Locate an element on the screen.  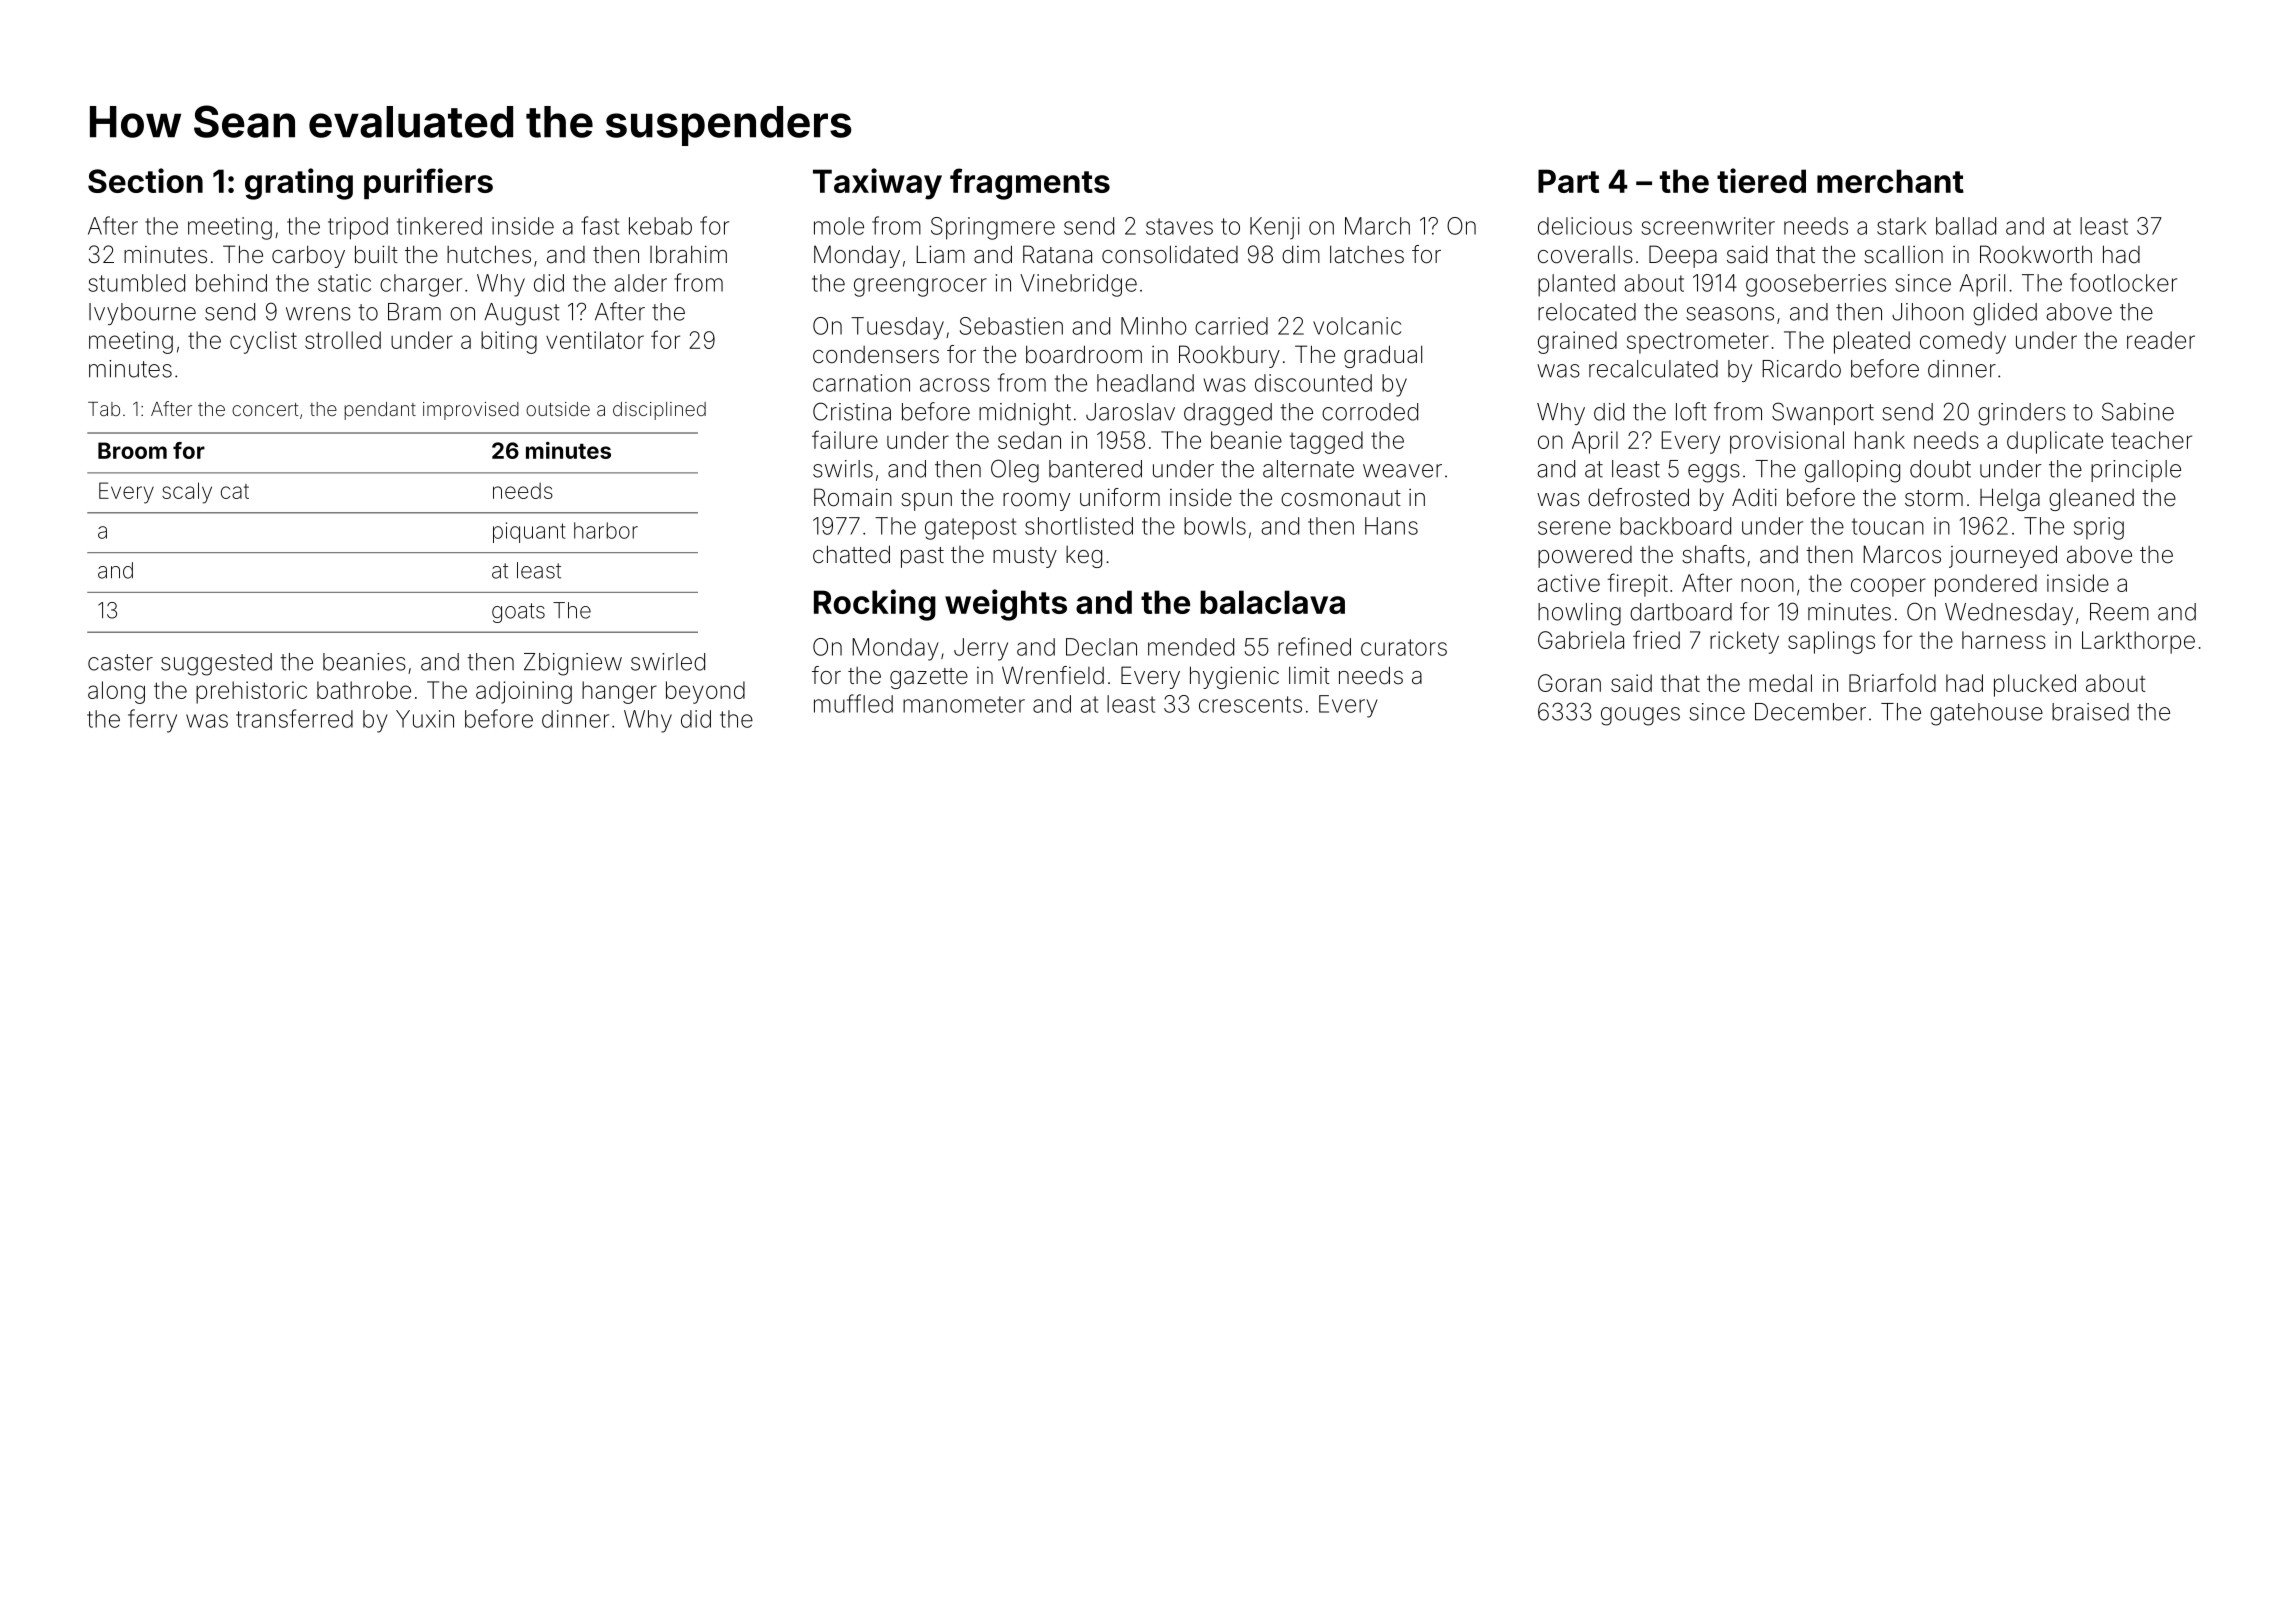
December is located at coordinates (1810, 712).
